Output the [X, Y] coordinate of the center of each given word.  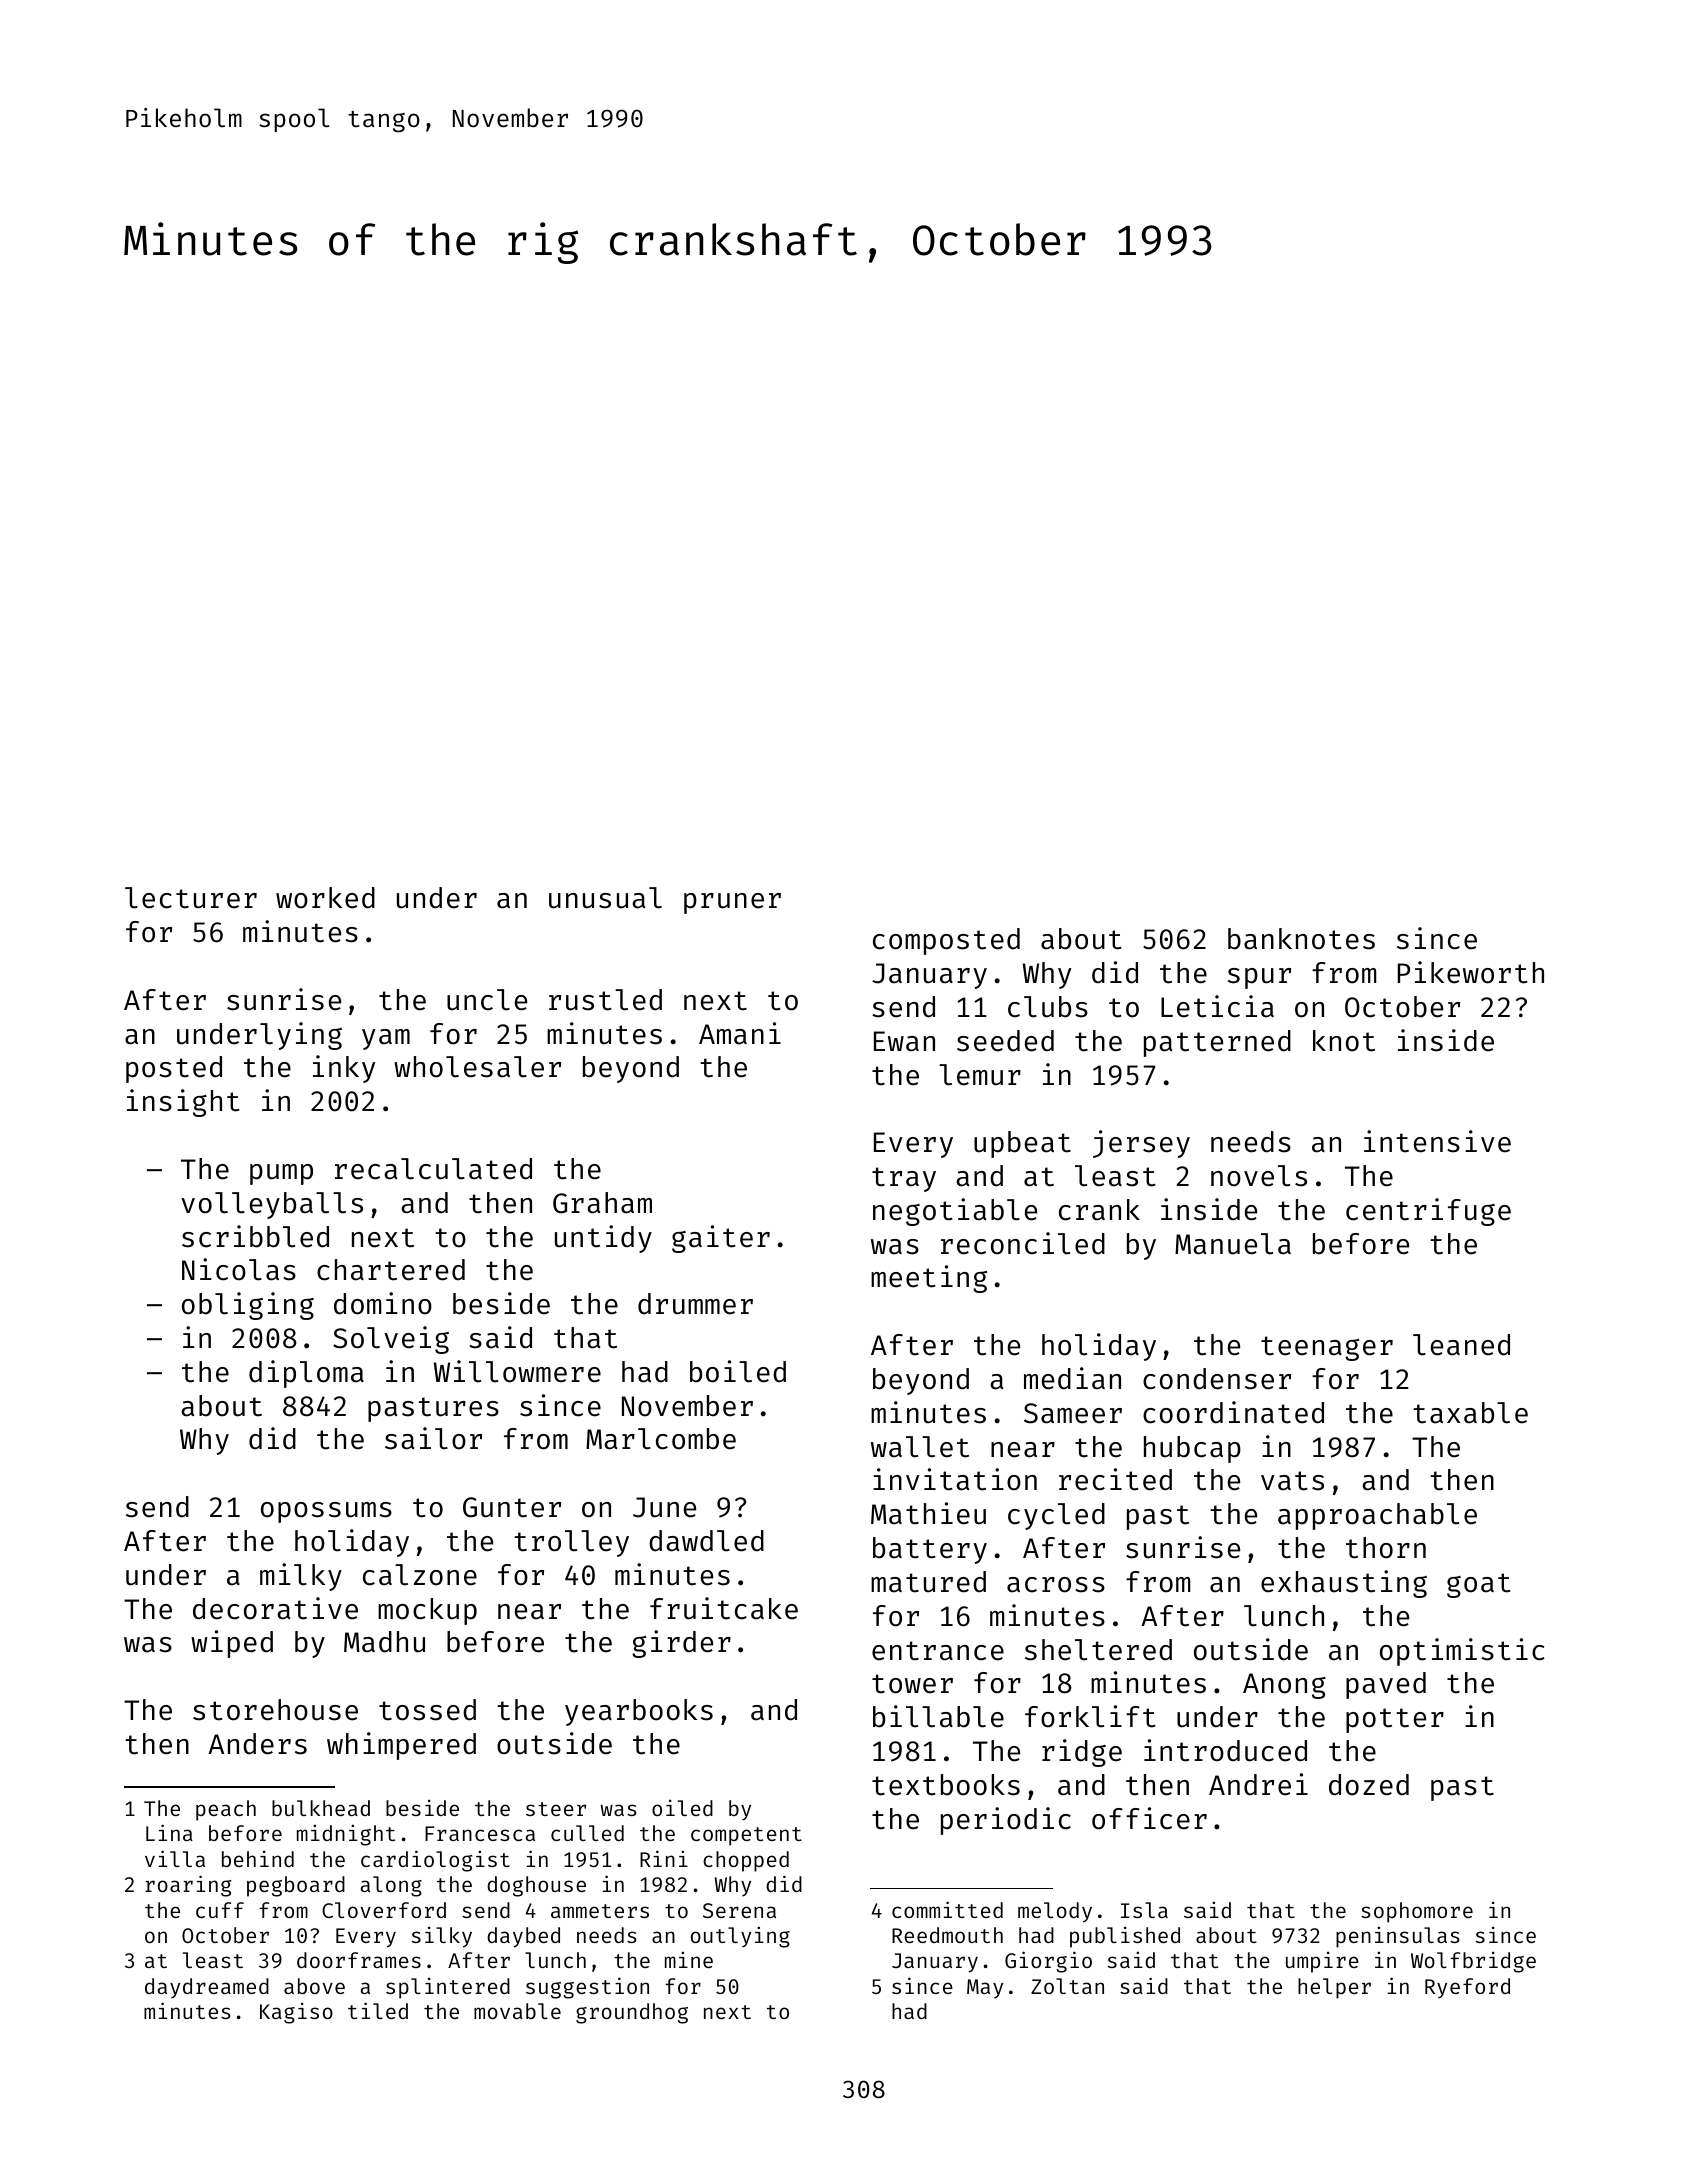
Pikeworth [1471, 972]
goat [1478, 1585]
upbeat [1022, 1144]
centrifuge [1428, 1212]
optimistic [1462, 1652]
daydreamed [207, 1988]
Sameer [1073, 1413]
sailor [433, 1438]
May [985, 1988]
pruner [732, 903]
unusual [605, 898]
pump [281, 1174]
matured [928, 1582]
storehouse [275, 1710]
